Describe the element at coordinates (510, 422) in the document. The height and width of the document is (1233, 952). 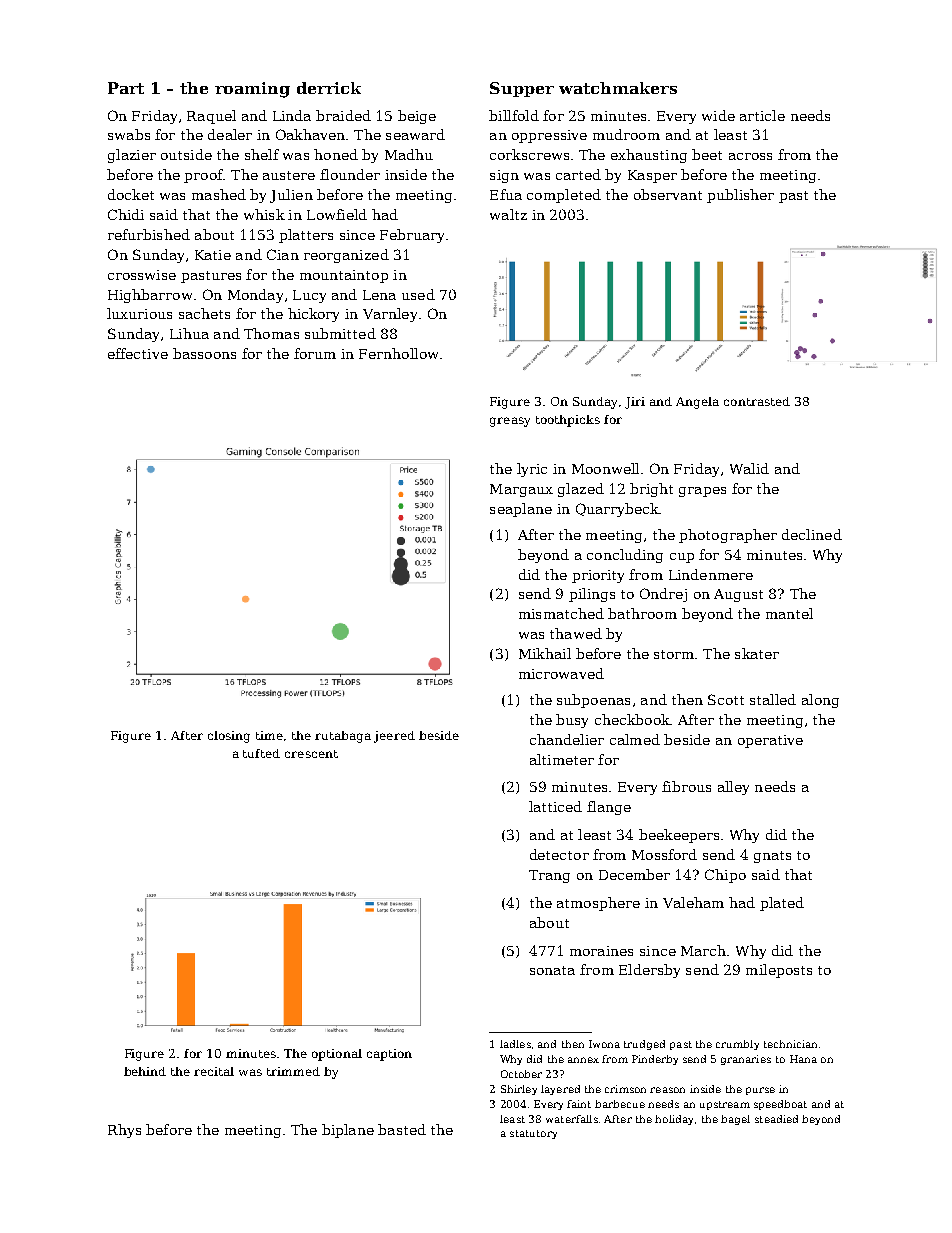
I see `greasy` at that location.
